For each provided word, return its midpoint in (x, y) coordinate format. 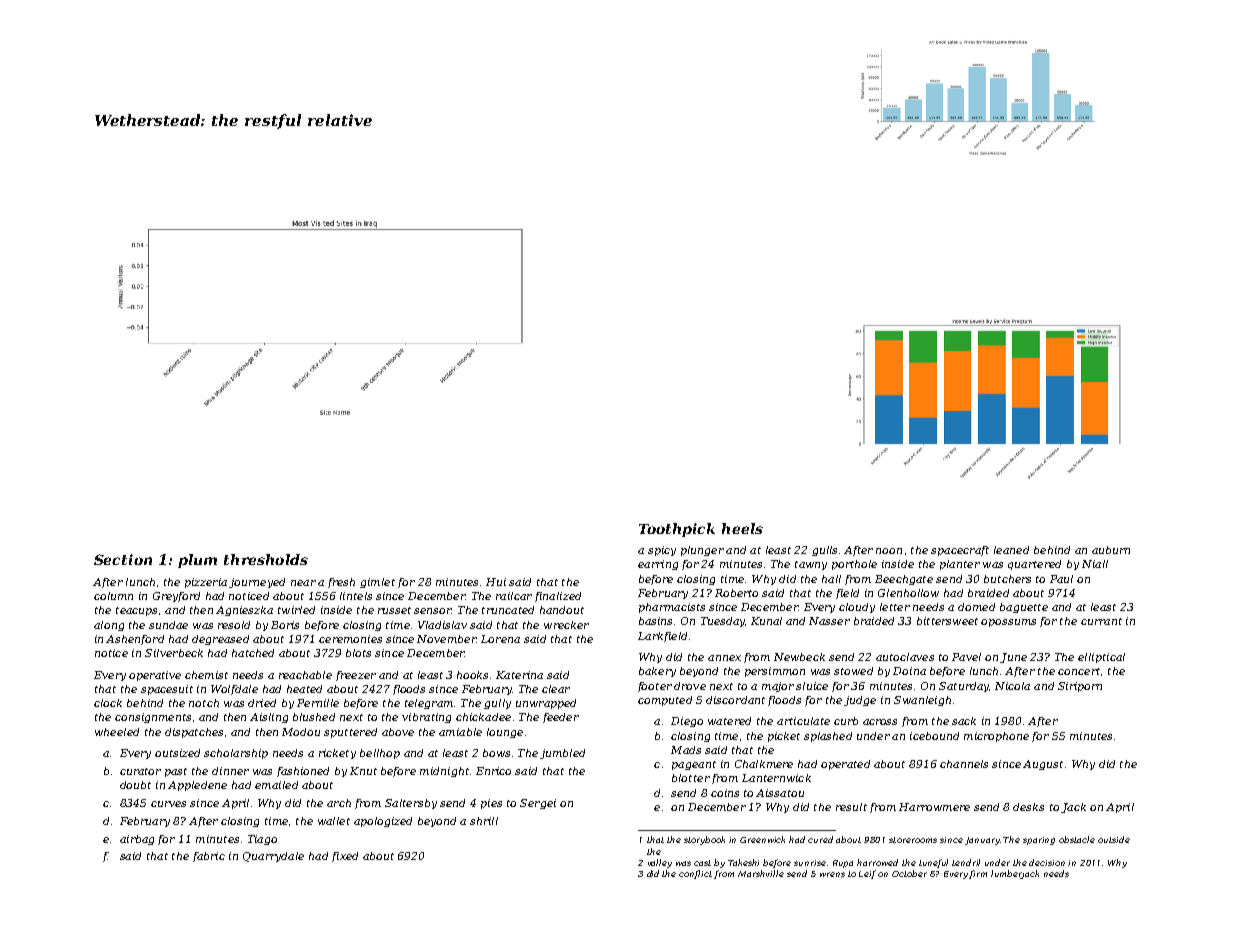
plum (197, 561)
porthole (854, 565)
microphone (996, 737)
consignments (153, 718)
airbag (137, 840)
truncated (508, 610)
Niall (1095, 564)
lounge (505, 733)
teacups (136, 611)
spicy (662, 551)
